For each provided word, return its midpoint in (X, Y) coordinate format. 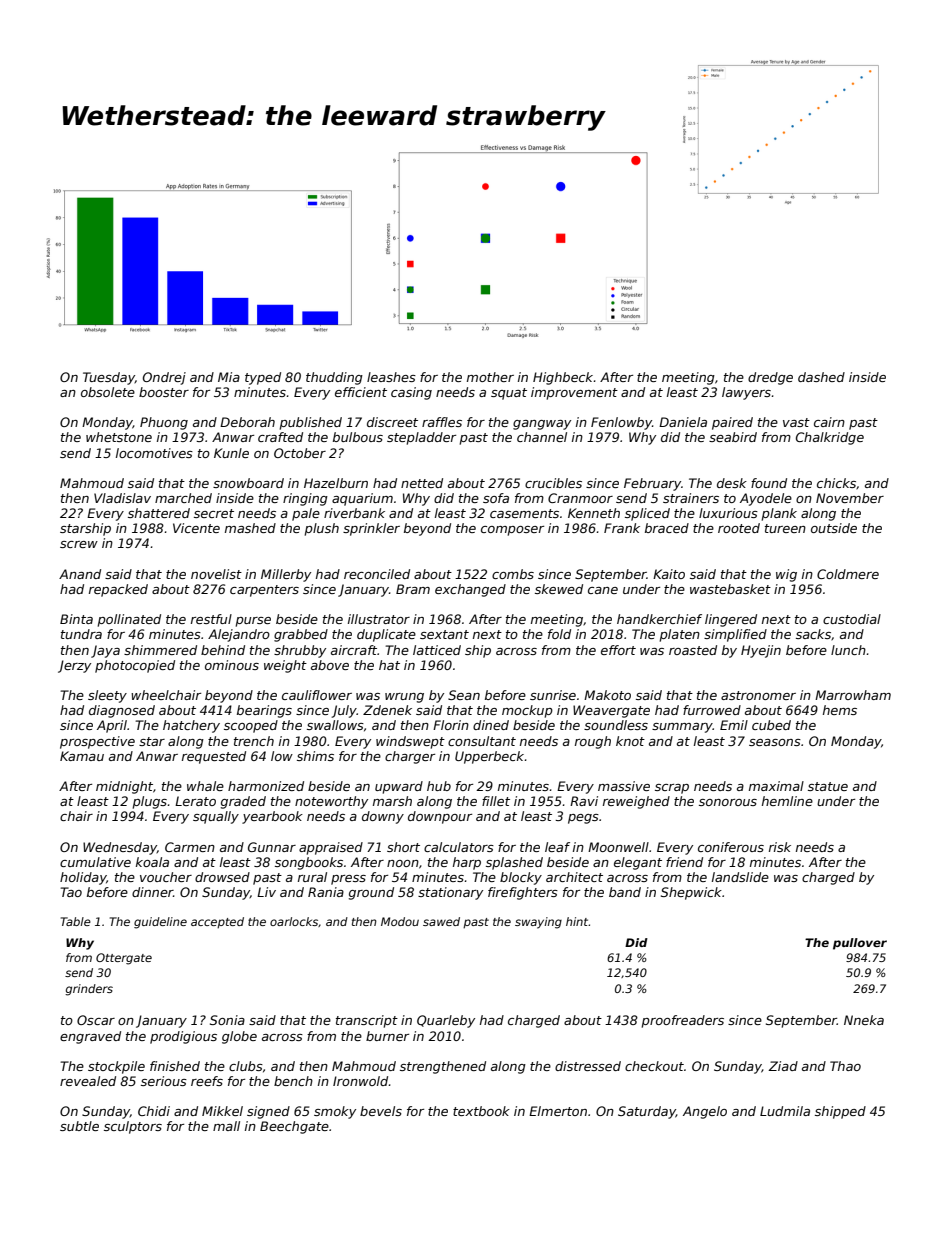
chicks (836, 483)
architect (574, 877)
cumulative (95, 862)
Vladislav (122, 498)
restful (211, 619)
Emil (734, 725)
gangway (542, 425)
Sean (464, 695)
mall (226, 1126)
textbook (481, 1111)
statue (828, 786)
